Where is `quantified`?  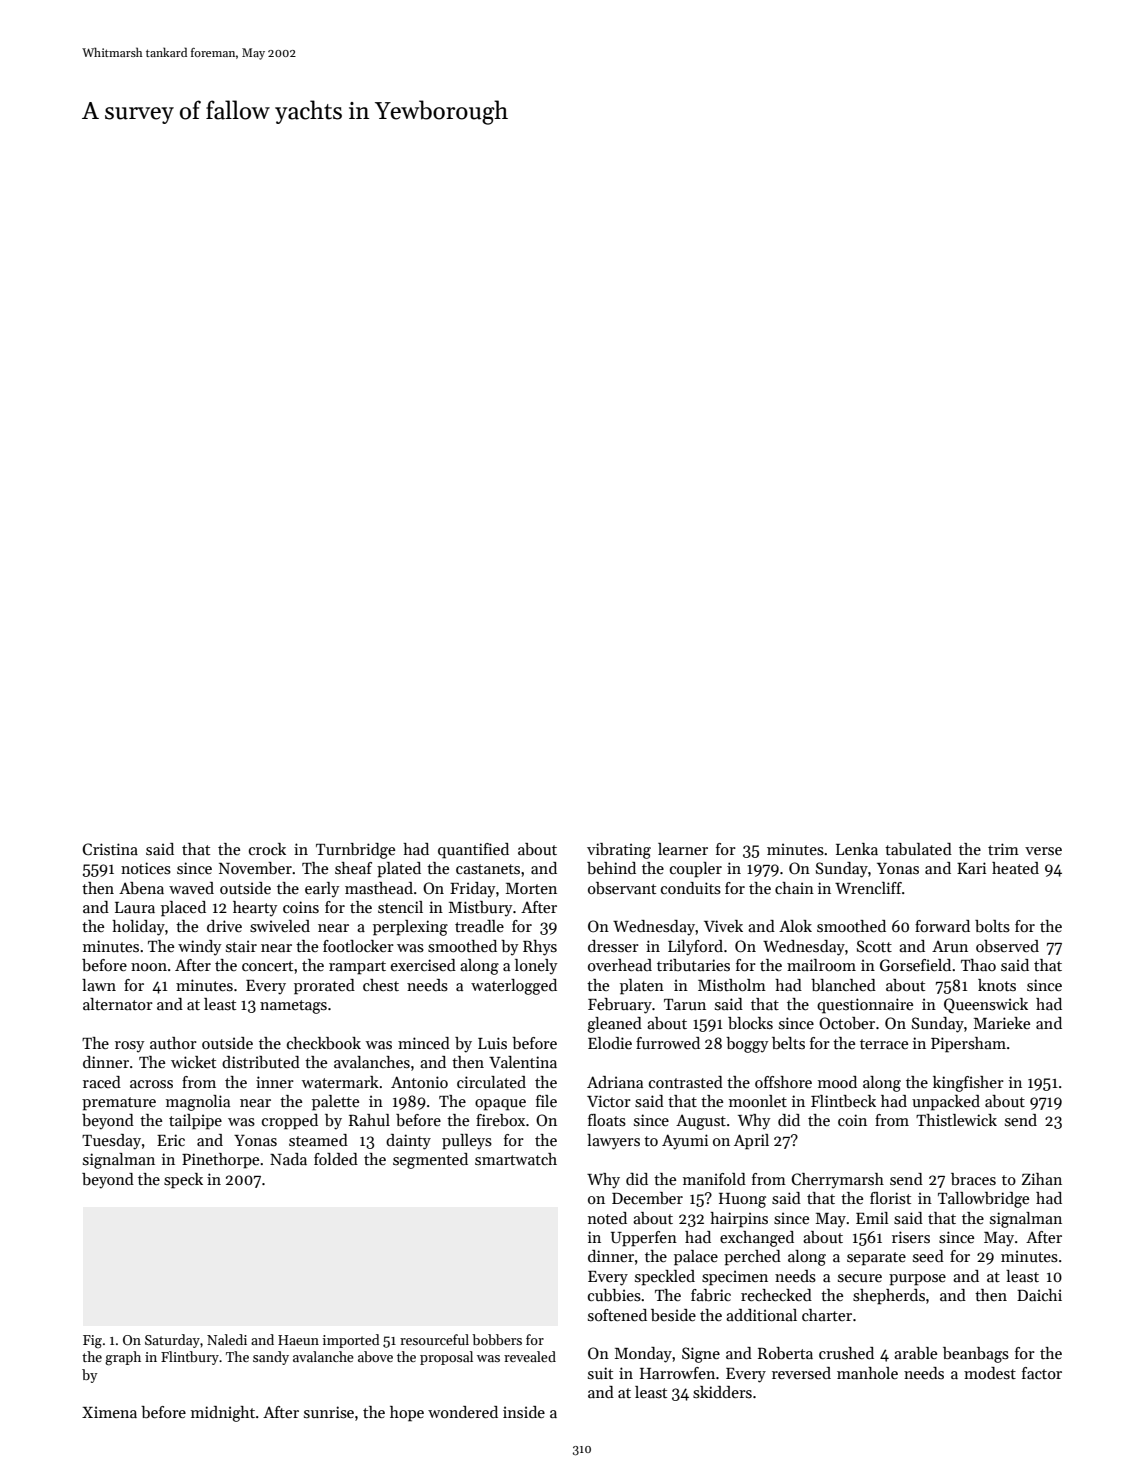 quantified is located at coordinates (473, 851).
